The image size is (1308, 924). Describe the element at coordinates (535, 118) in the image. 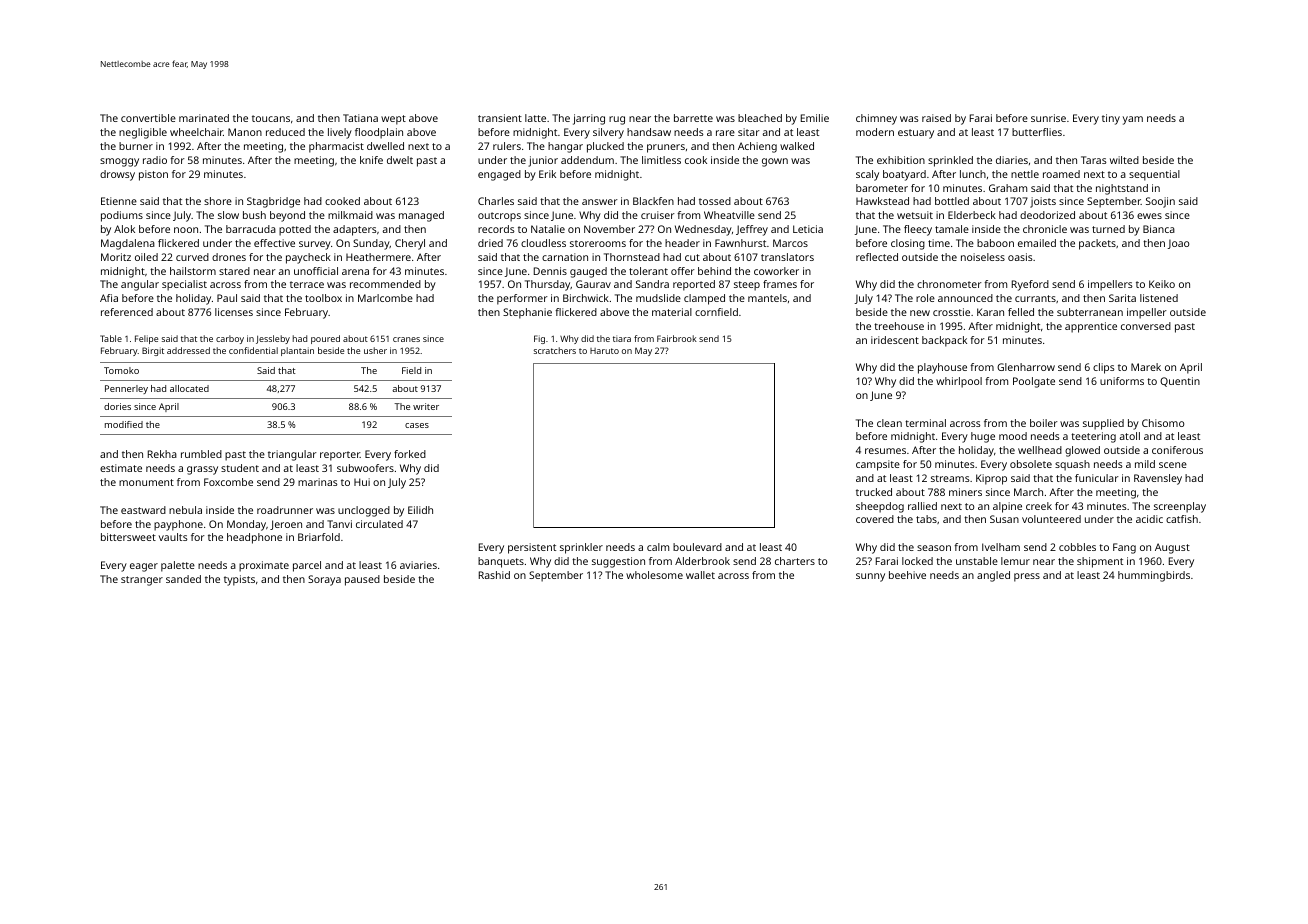

I see `latte` at that location.
